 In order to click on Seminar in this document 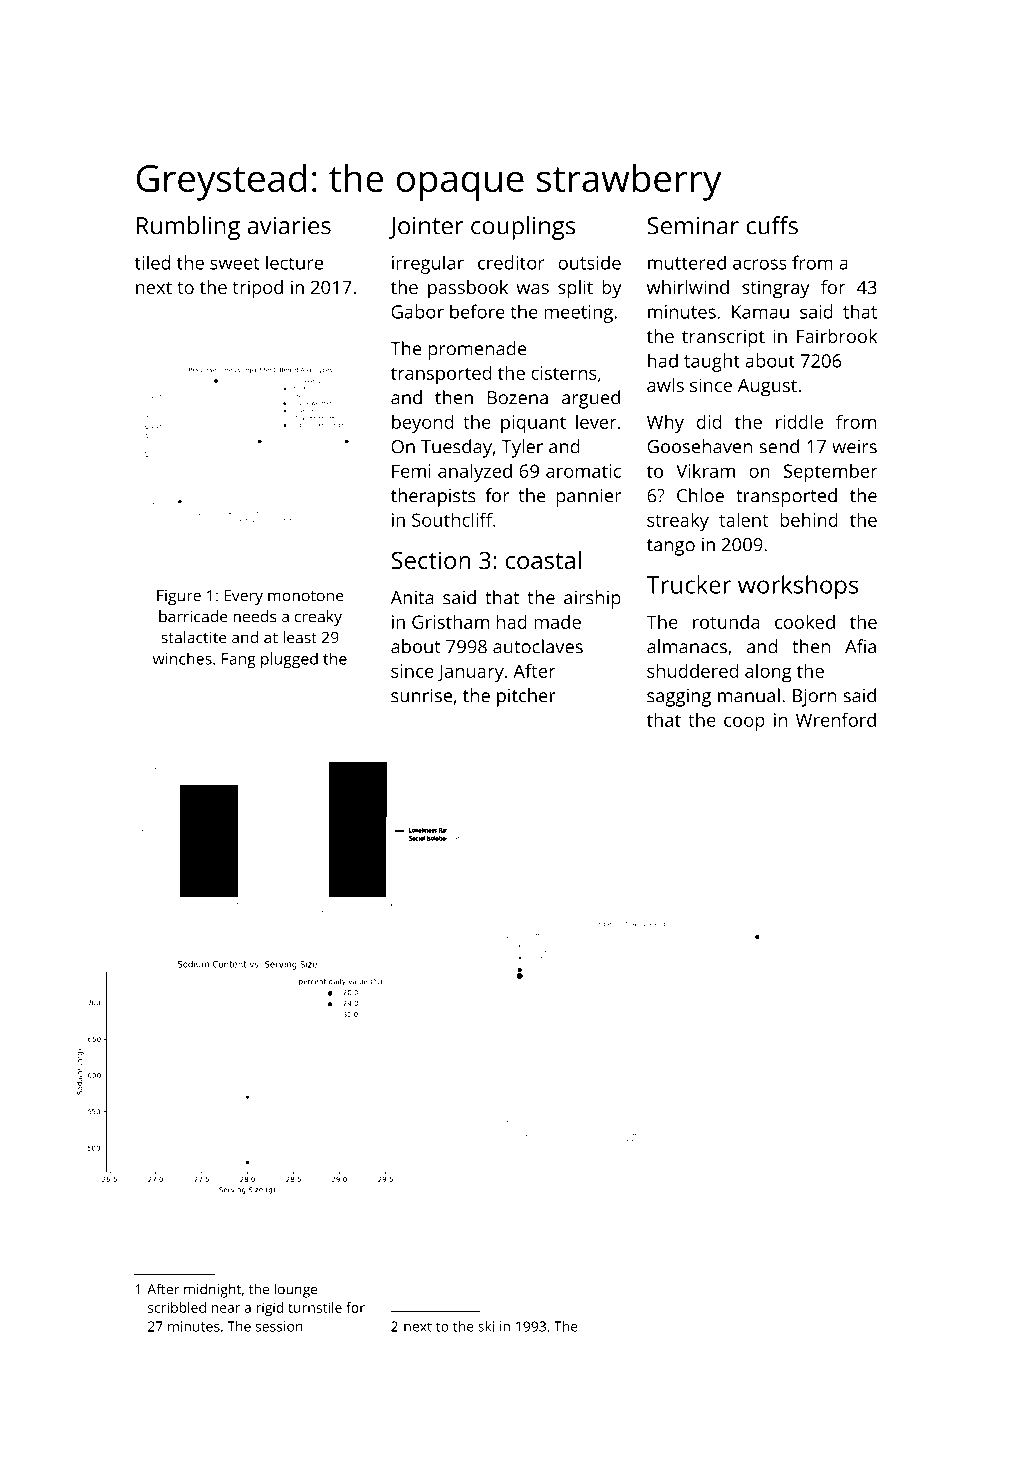, I will do `click(693, 225)`.
